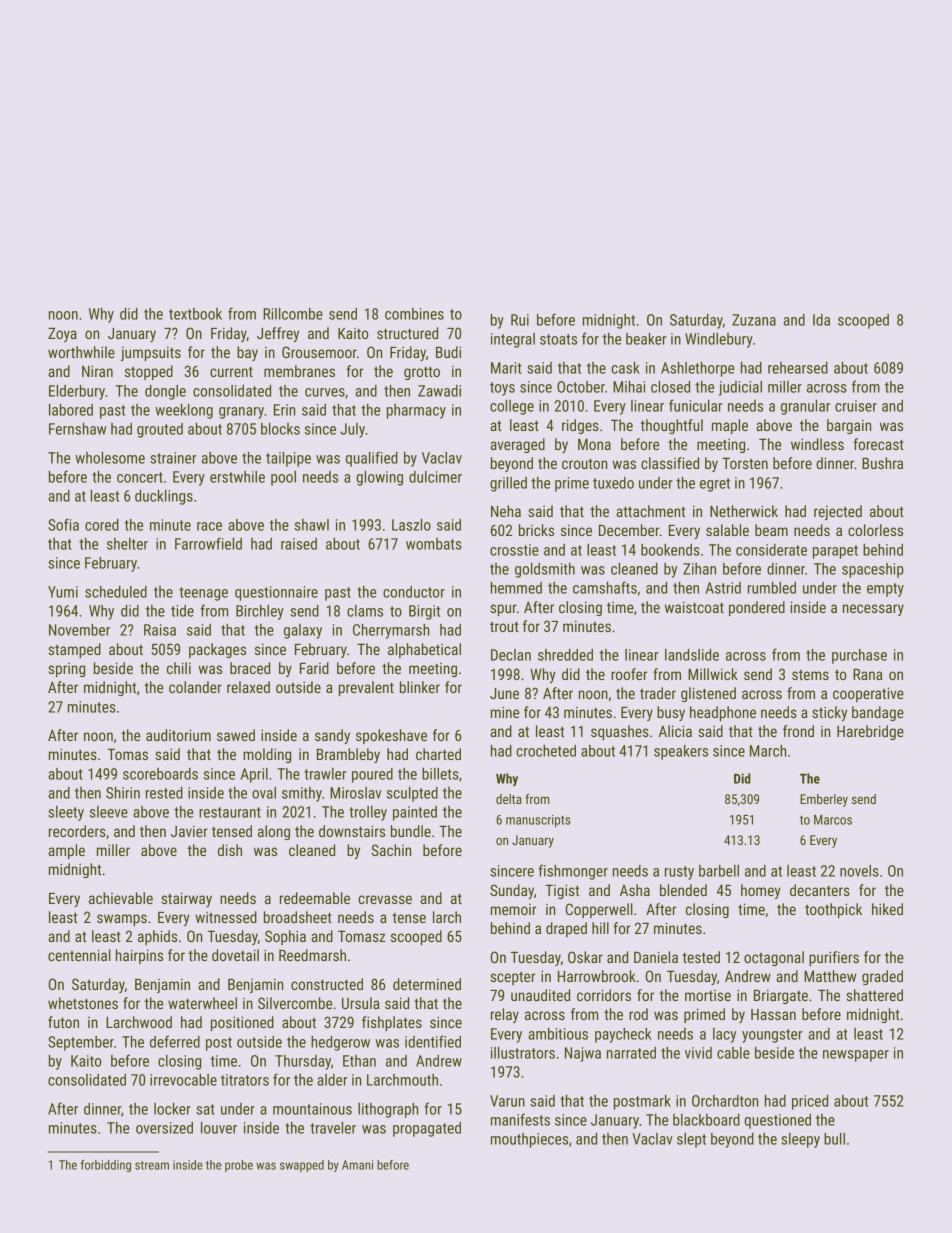  Describe the element at coordinates (172, 1109) in the image. I see `locker` at that location.
